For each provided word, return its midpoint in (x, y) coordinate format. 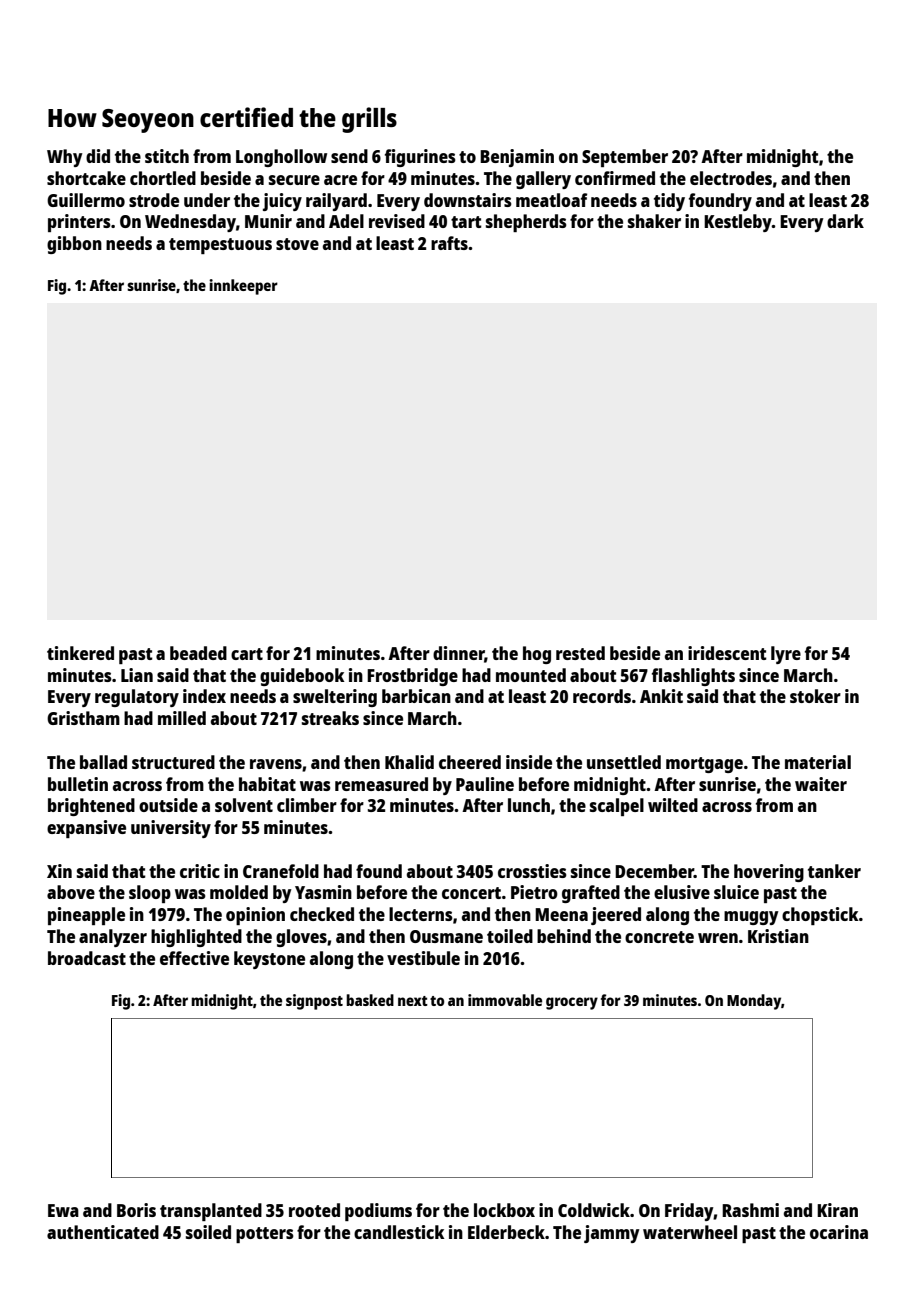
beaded (198, 653)
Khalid (409, 762)
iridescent (727, 653)
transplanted (211, 1212)
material (818, 762)
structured (173, 762)
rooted (314, 1210)
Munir (268, 221)
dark (845, 221)
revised (397, 221)
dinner (459, 654)
